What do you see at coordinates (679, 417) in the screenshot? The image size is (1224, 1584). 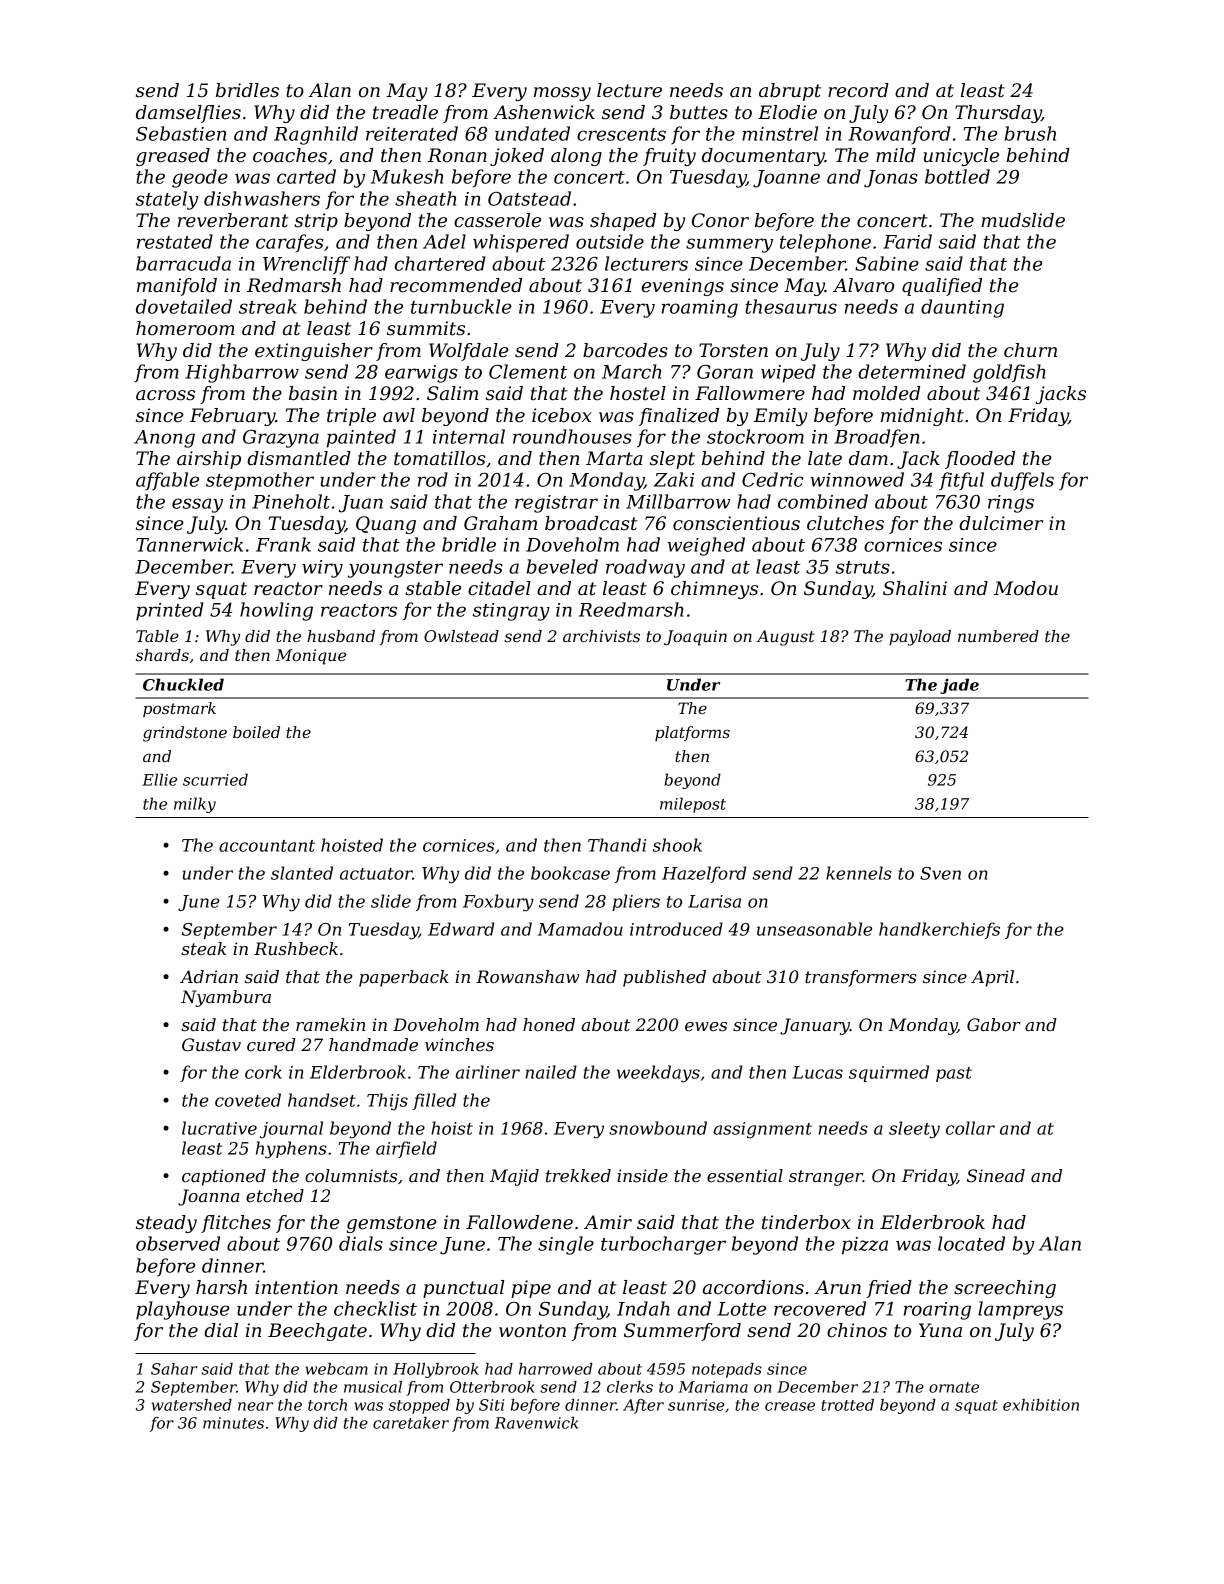 I see `finalized` at bounding box center [679, 417].
